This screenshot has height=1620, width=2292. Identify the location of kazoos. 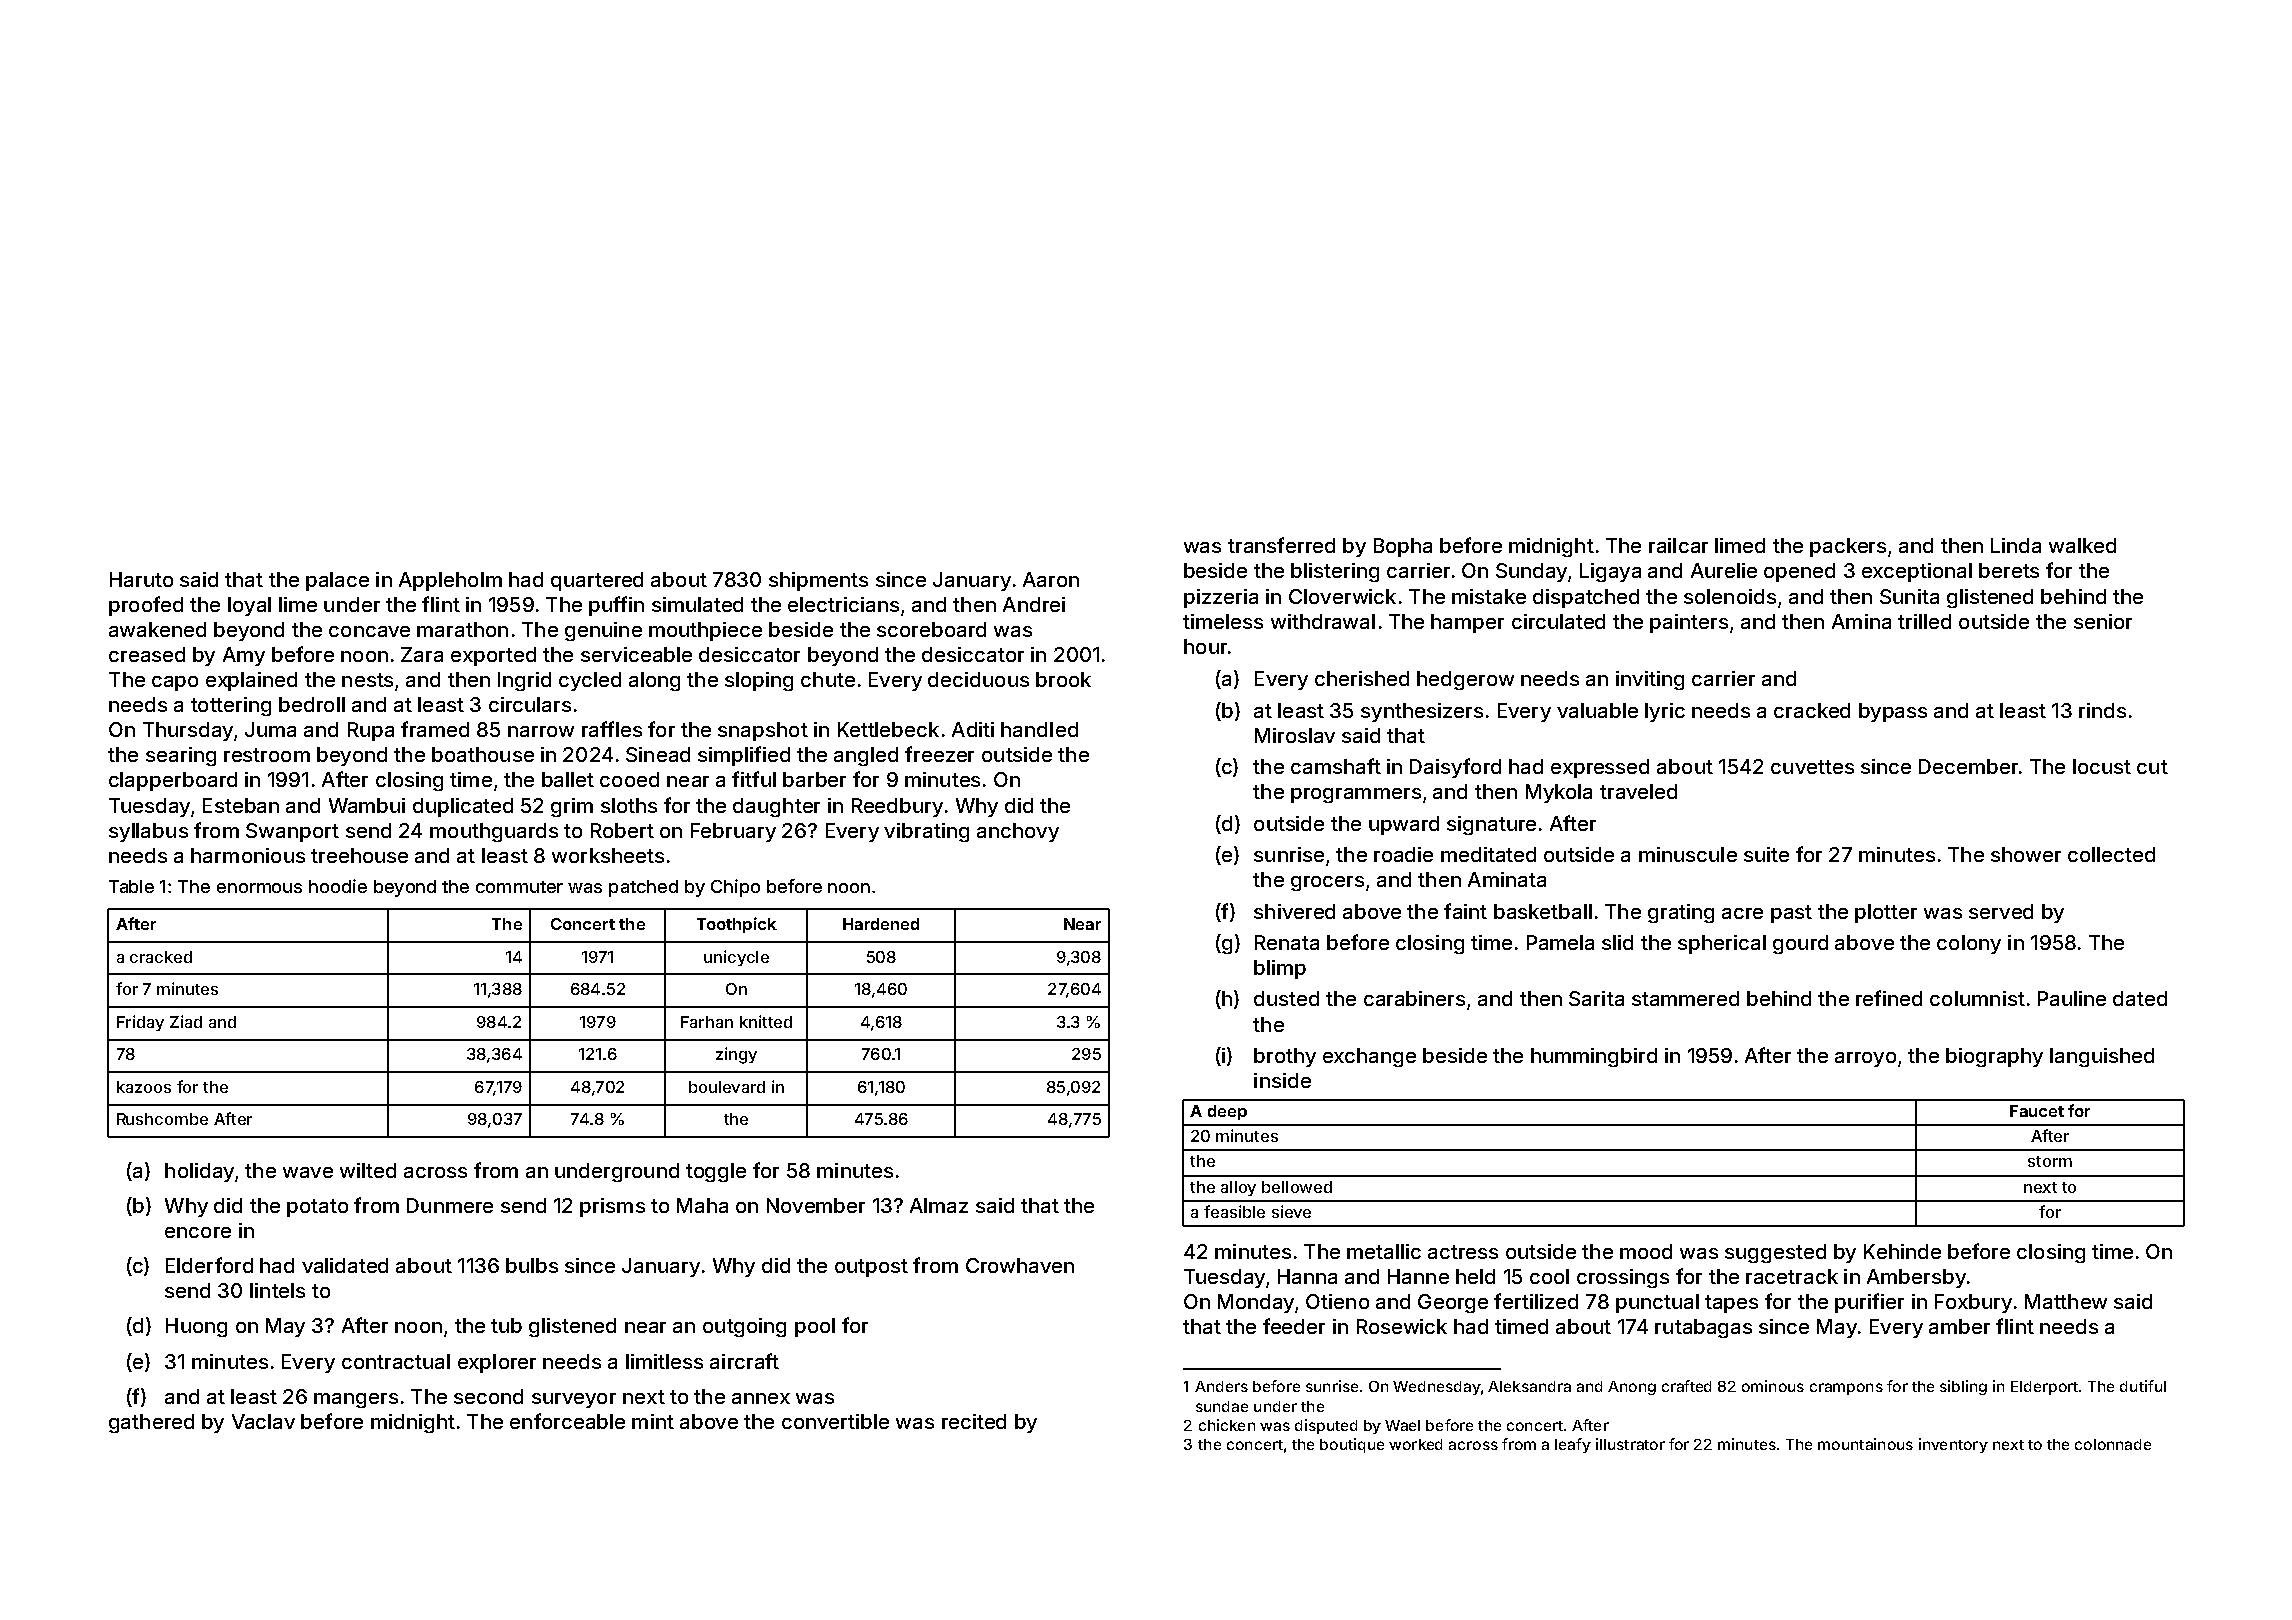
(144, 1087).
